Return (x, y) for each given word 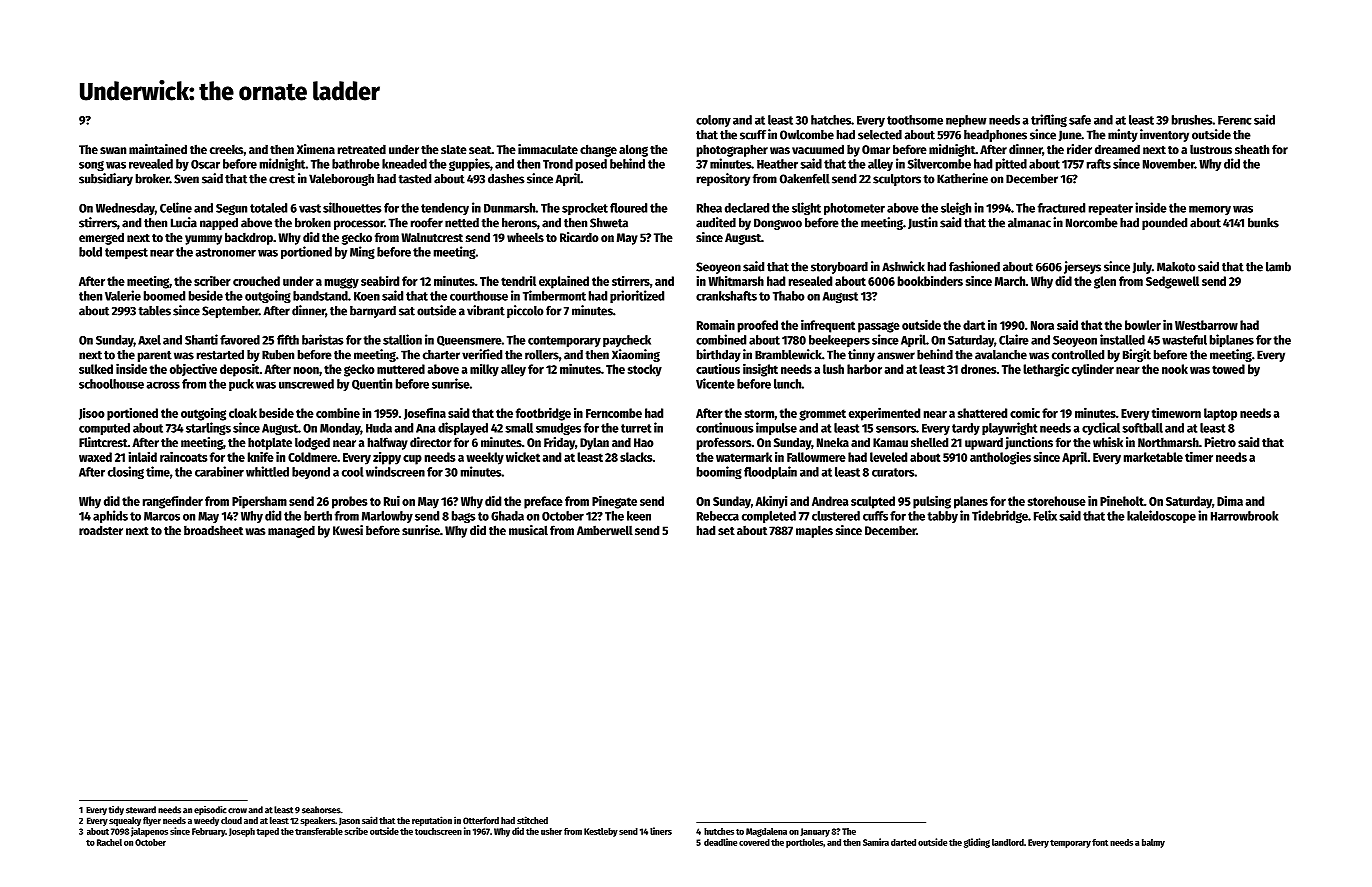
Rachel (109, 842)
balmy (1153, 843)
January (815, 832)
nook (1175, 369)
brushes (1192, 120)
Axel (149, 340)
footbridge (543, 414)
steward (141, 810)
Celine (176, 207)
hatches (831, 120)
